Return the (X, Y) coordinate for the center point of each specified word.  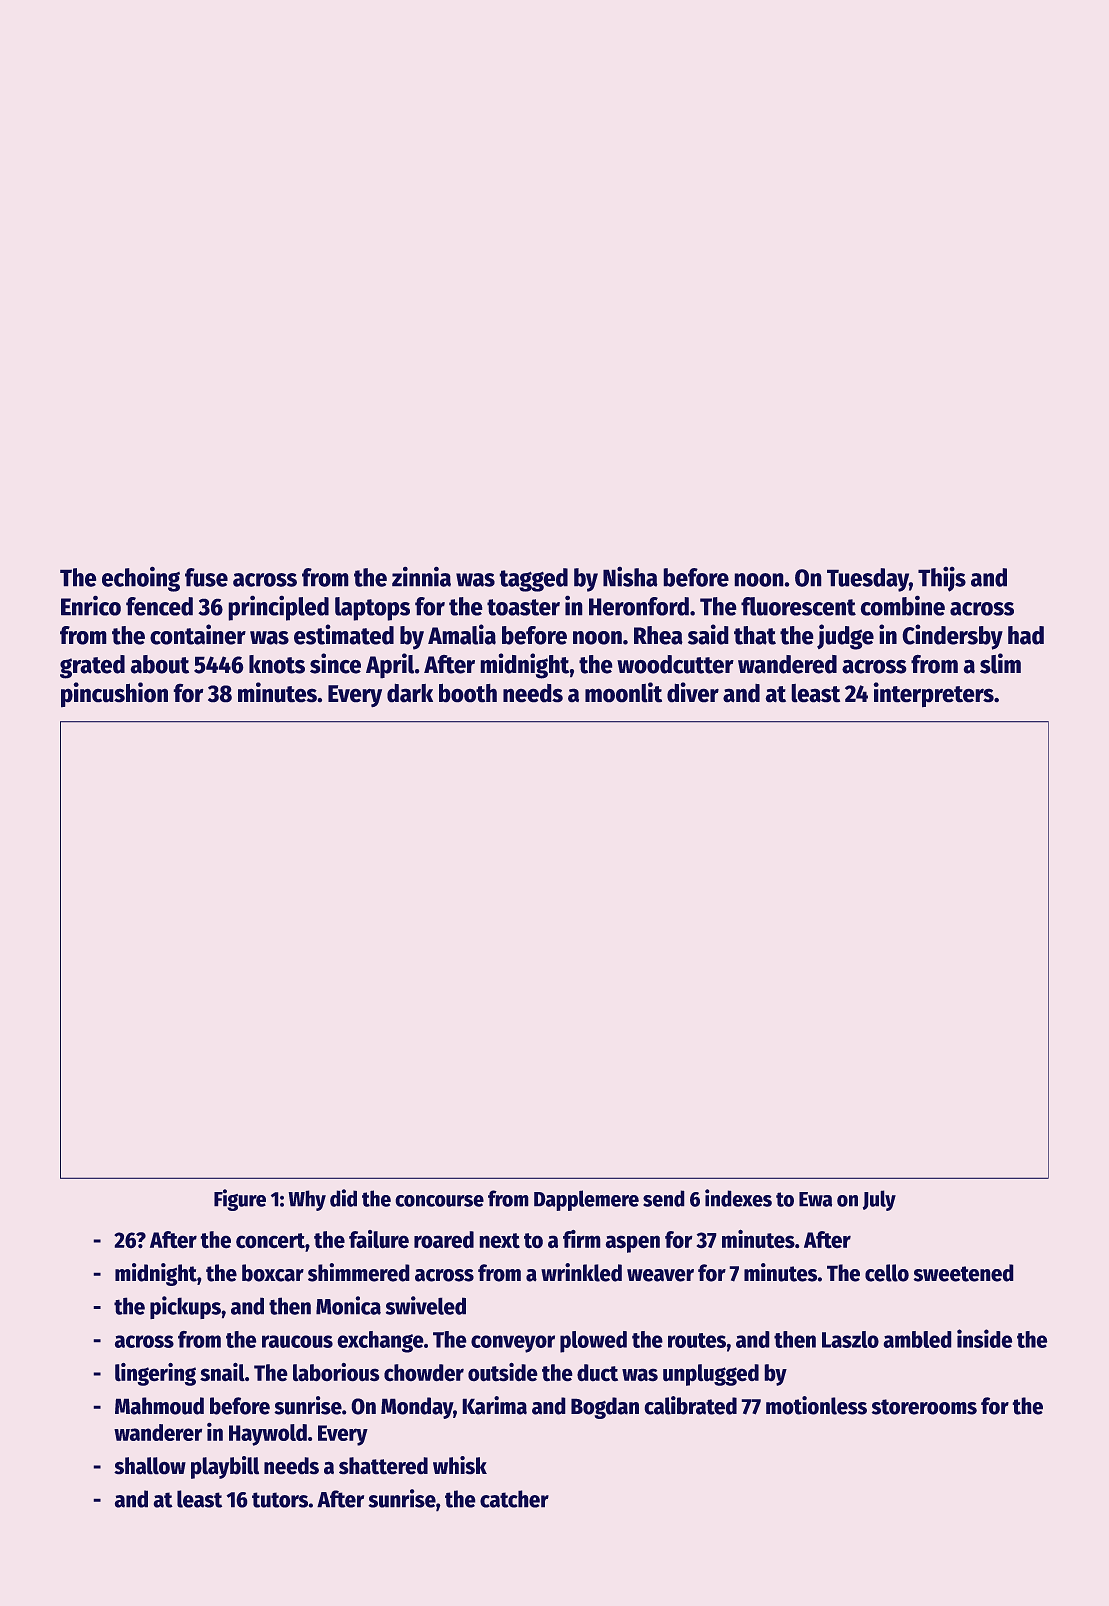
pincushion (114, 694)
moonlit (623, 692)
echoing (141, 579)
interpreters (934, 694)
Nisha (630, 577)
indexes (738, 1198)
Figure (240, 1200)
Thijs (942, 579)
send (663, 1198)
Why (307, 1200)
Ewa (815, 1199)
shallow (150, 1465)
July (879, 1200)
